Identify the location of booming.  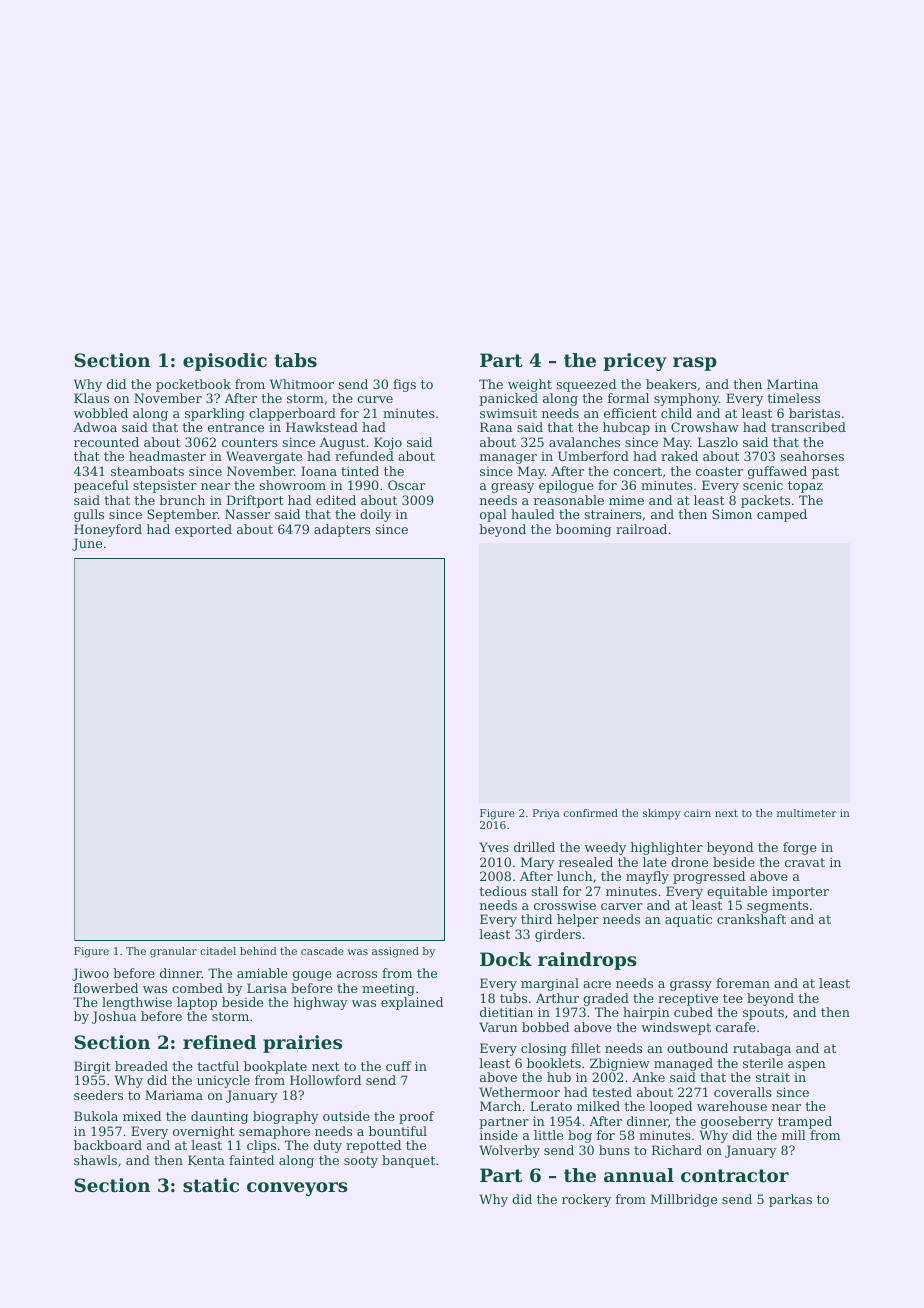
(583, 530).
